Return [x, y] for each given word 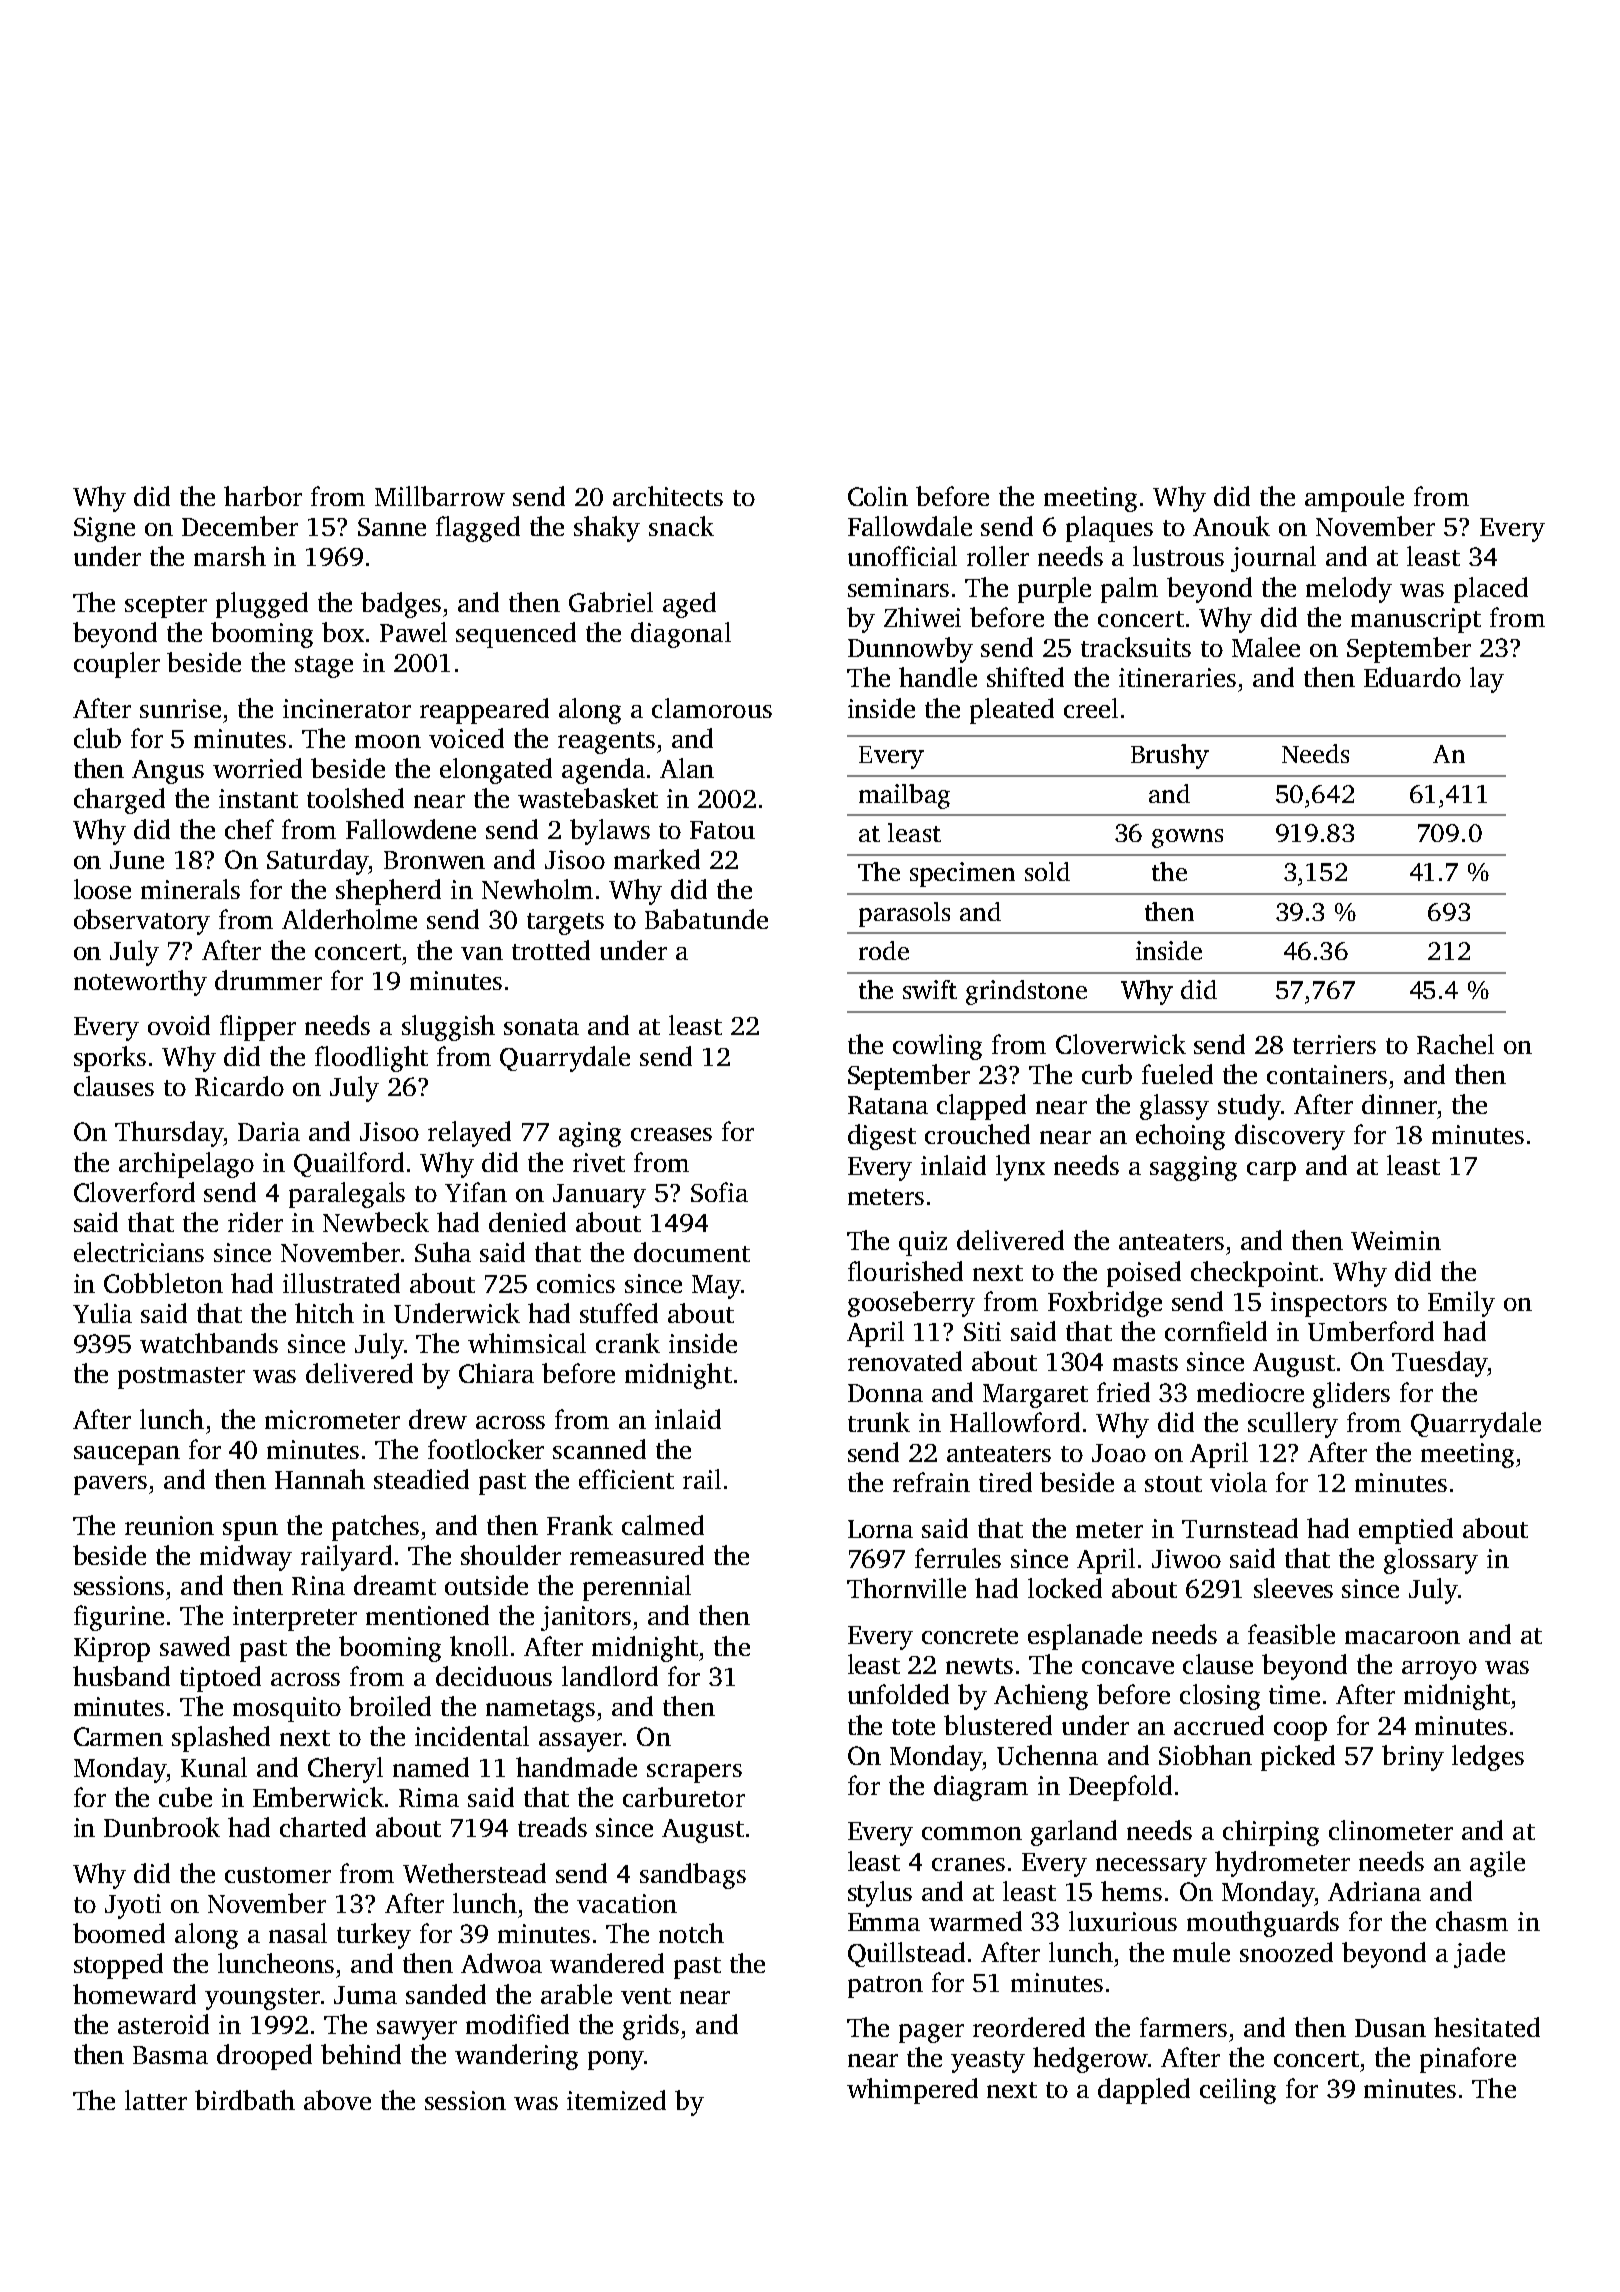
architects [668, 496]
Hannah [320, 1479]
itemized [616, 2100]
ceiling [1238, 2091]
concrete [970, 1636]
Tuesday [1440, 1364]
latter [156, 2100]
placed [1491, 590]
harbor [263, 496]
